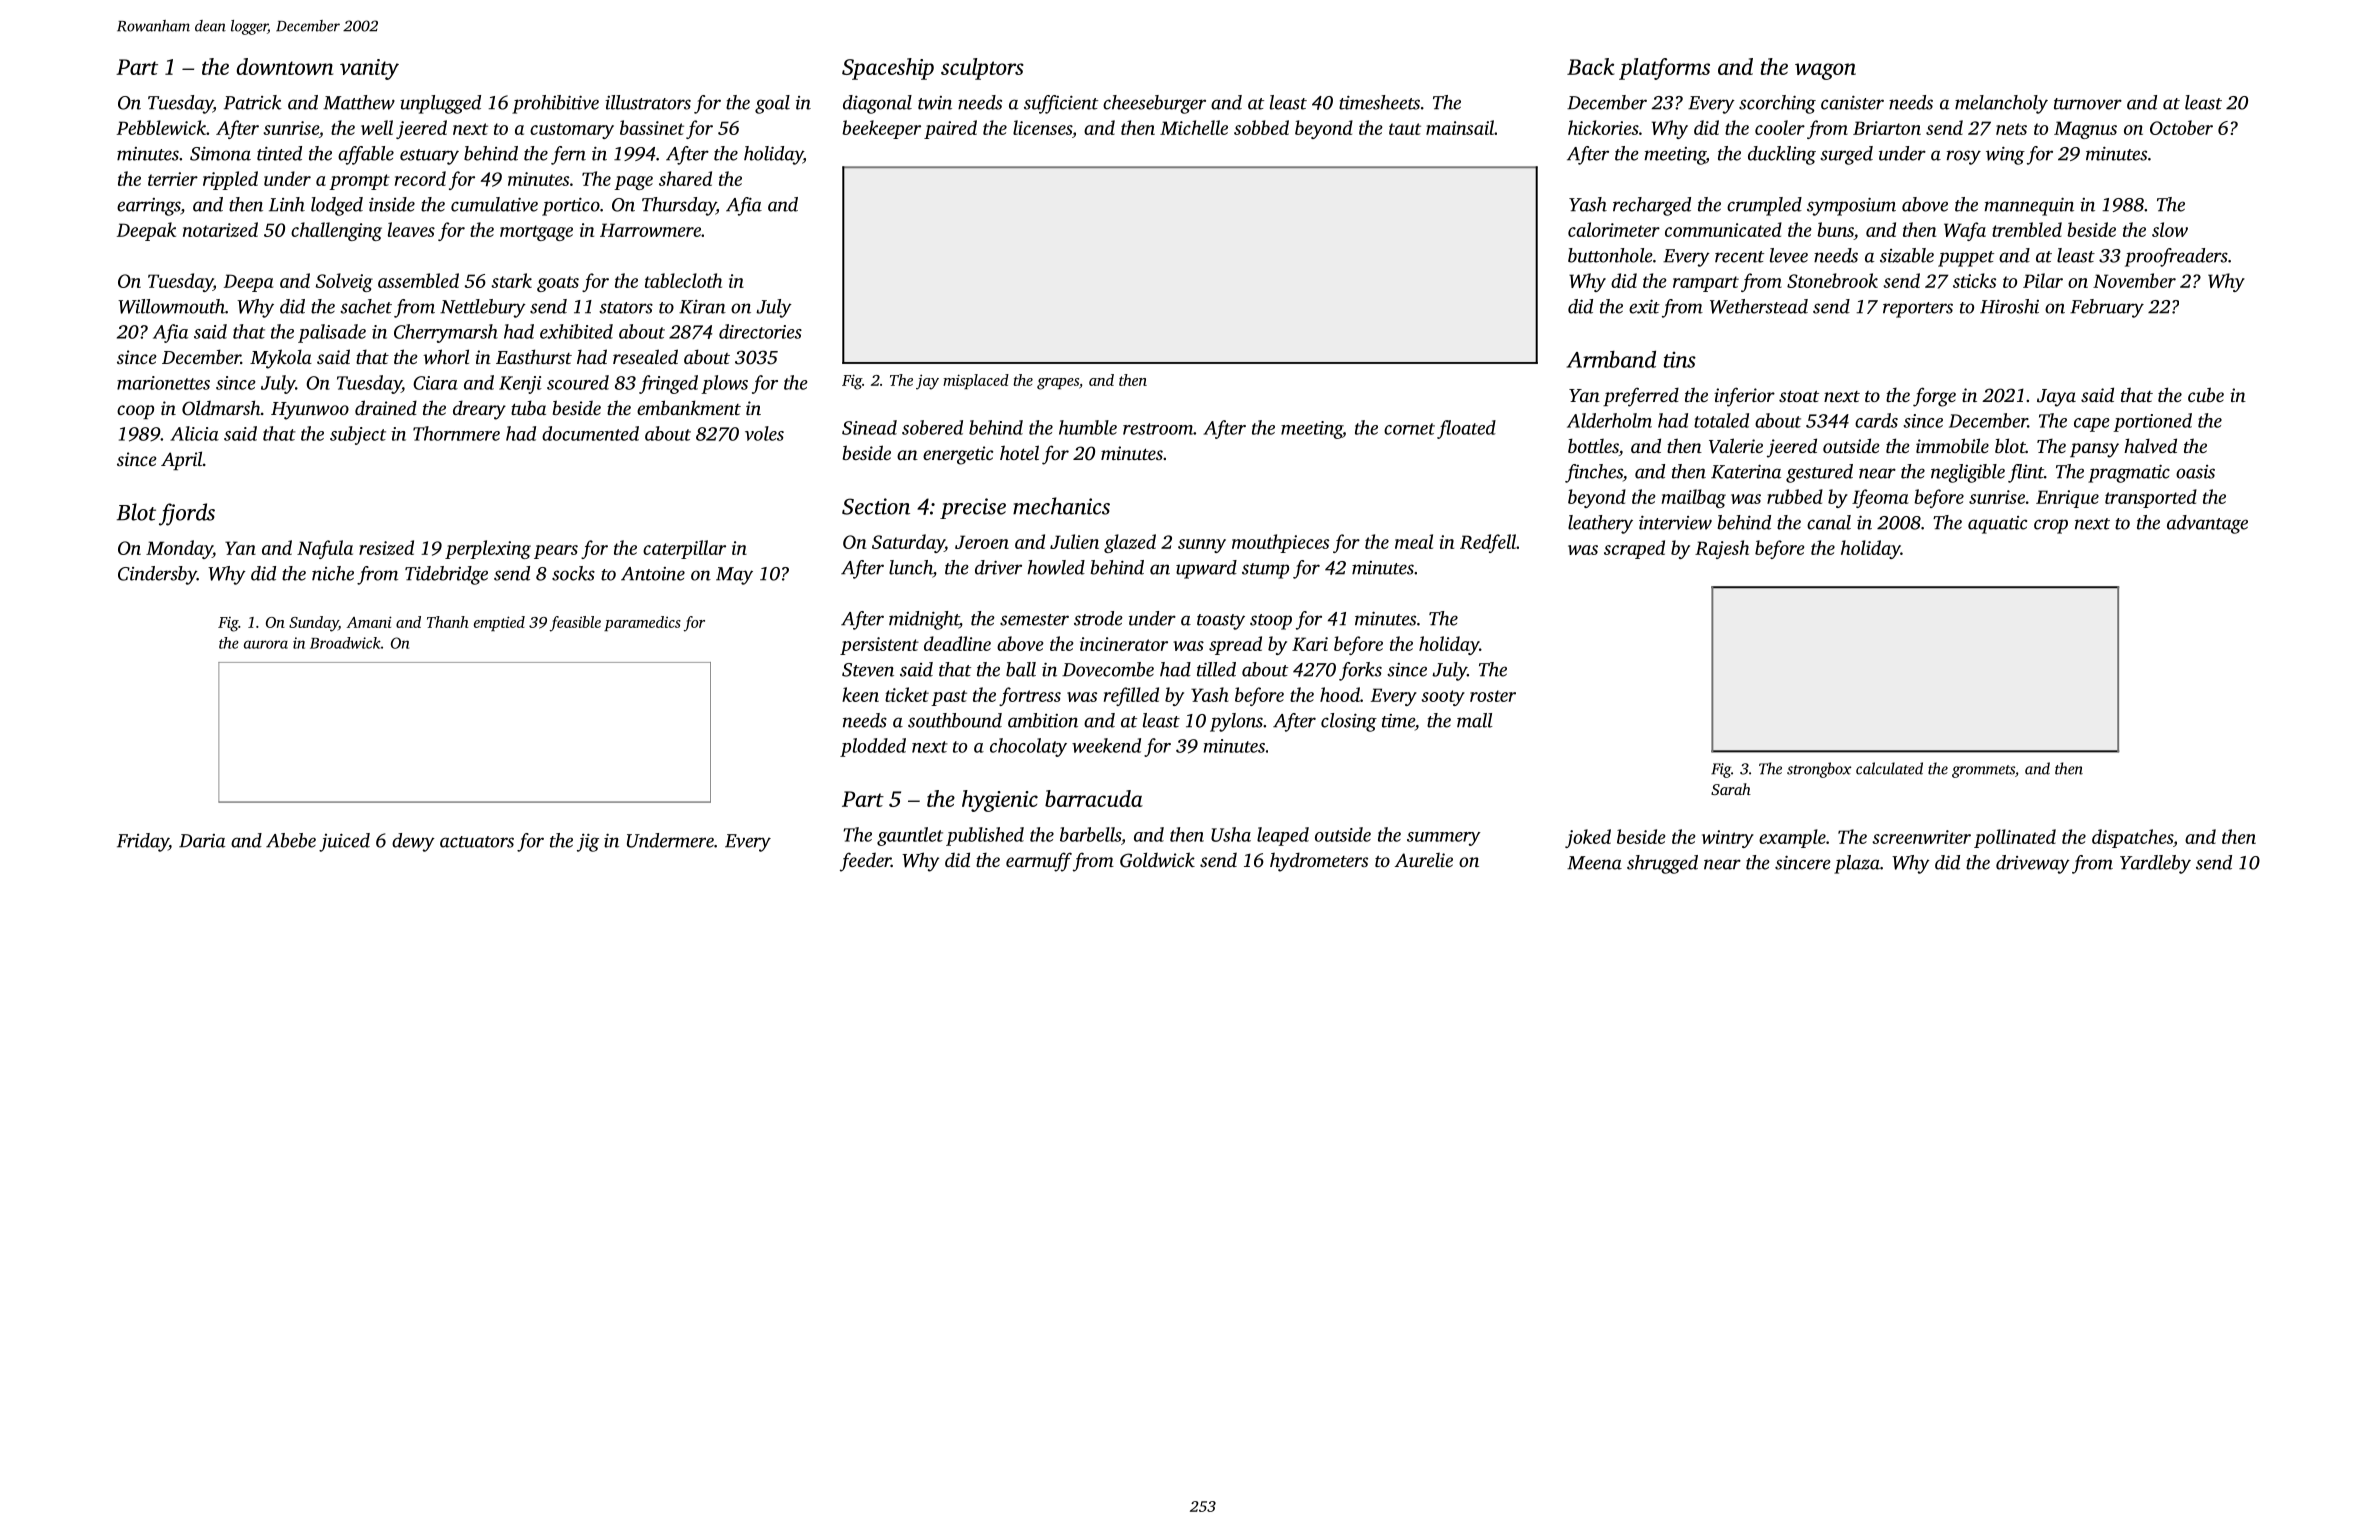 The width and height of the image is (2380, 1540). What do you see at coordinates (143, 842) in the image?
I see `Friday` at bounding box center [143, 842].
